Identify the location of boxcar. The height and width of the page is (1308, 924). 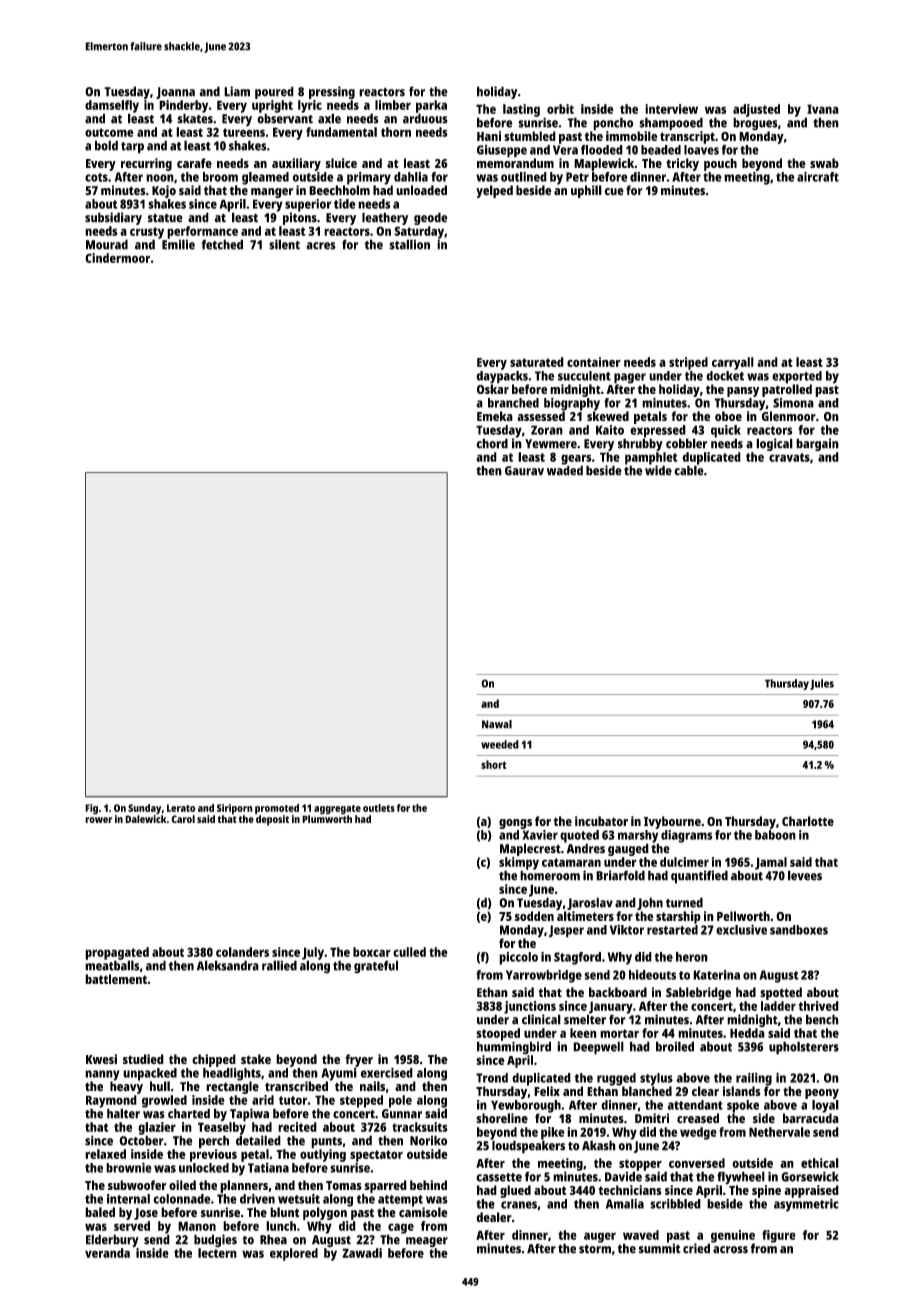
(372, 952).
